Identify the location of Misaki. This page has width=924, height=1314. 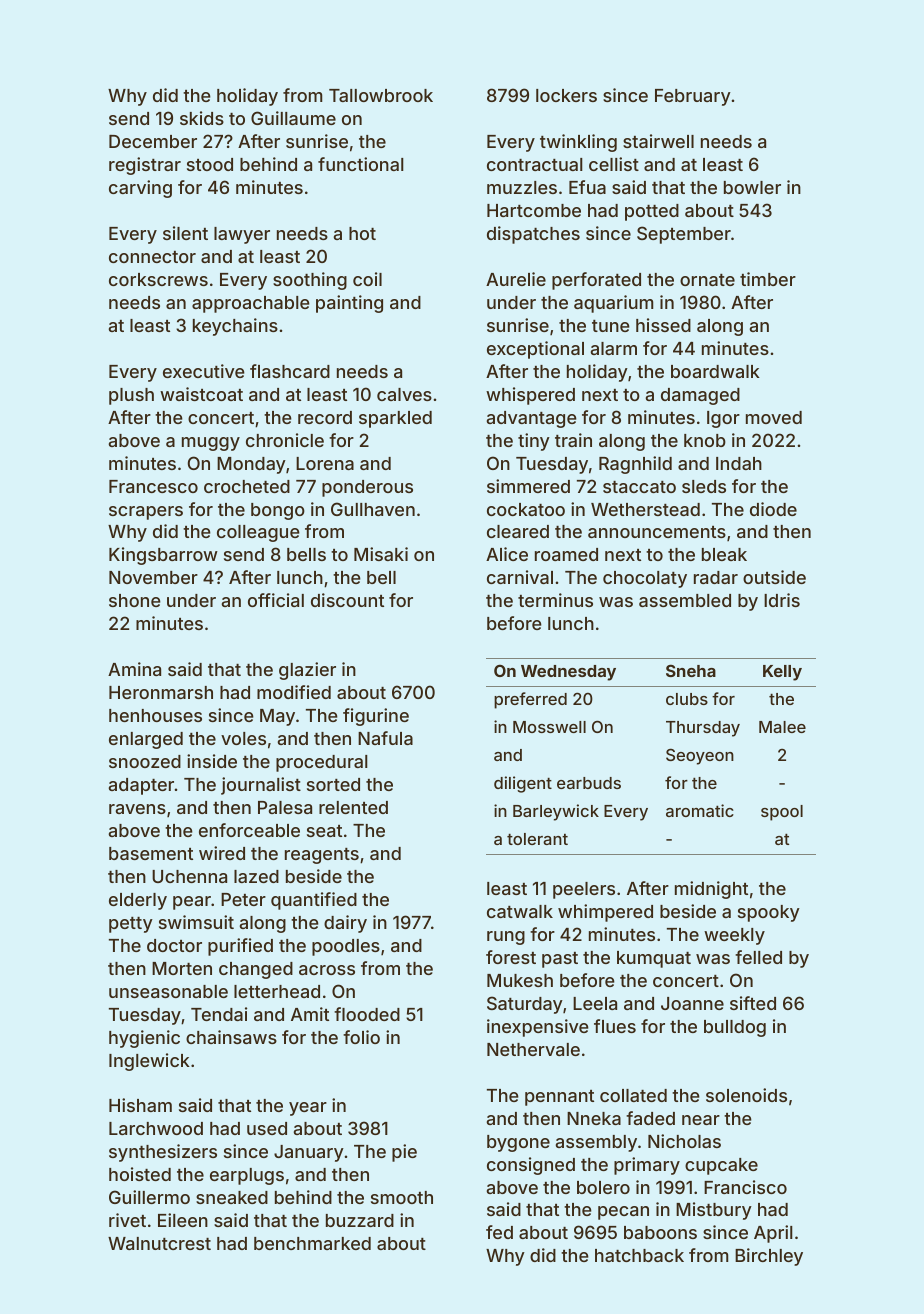
(381, 554).
